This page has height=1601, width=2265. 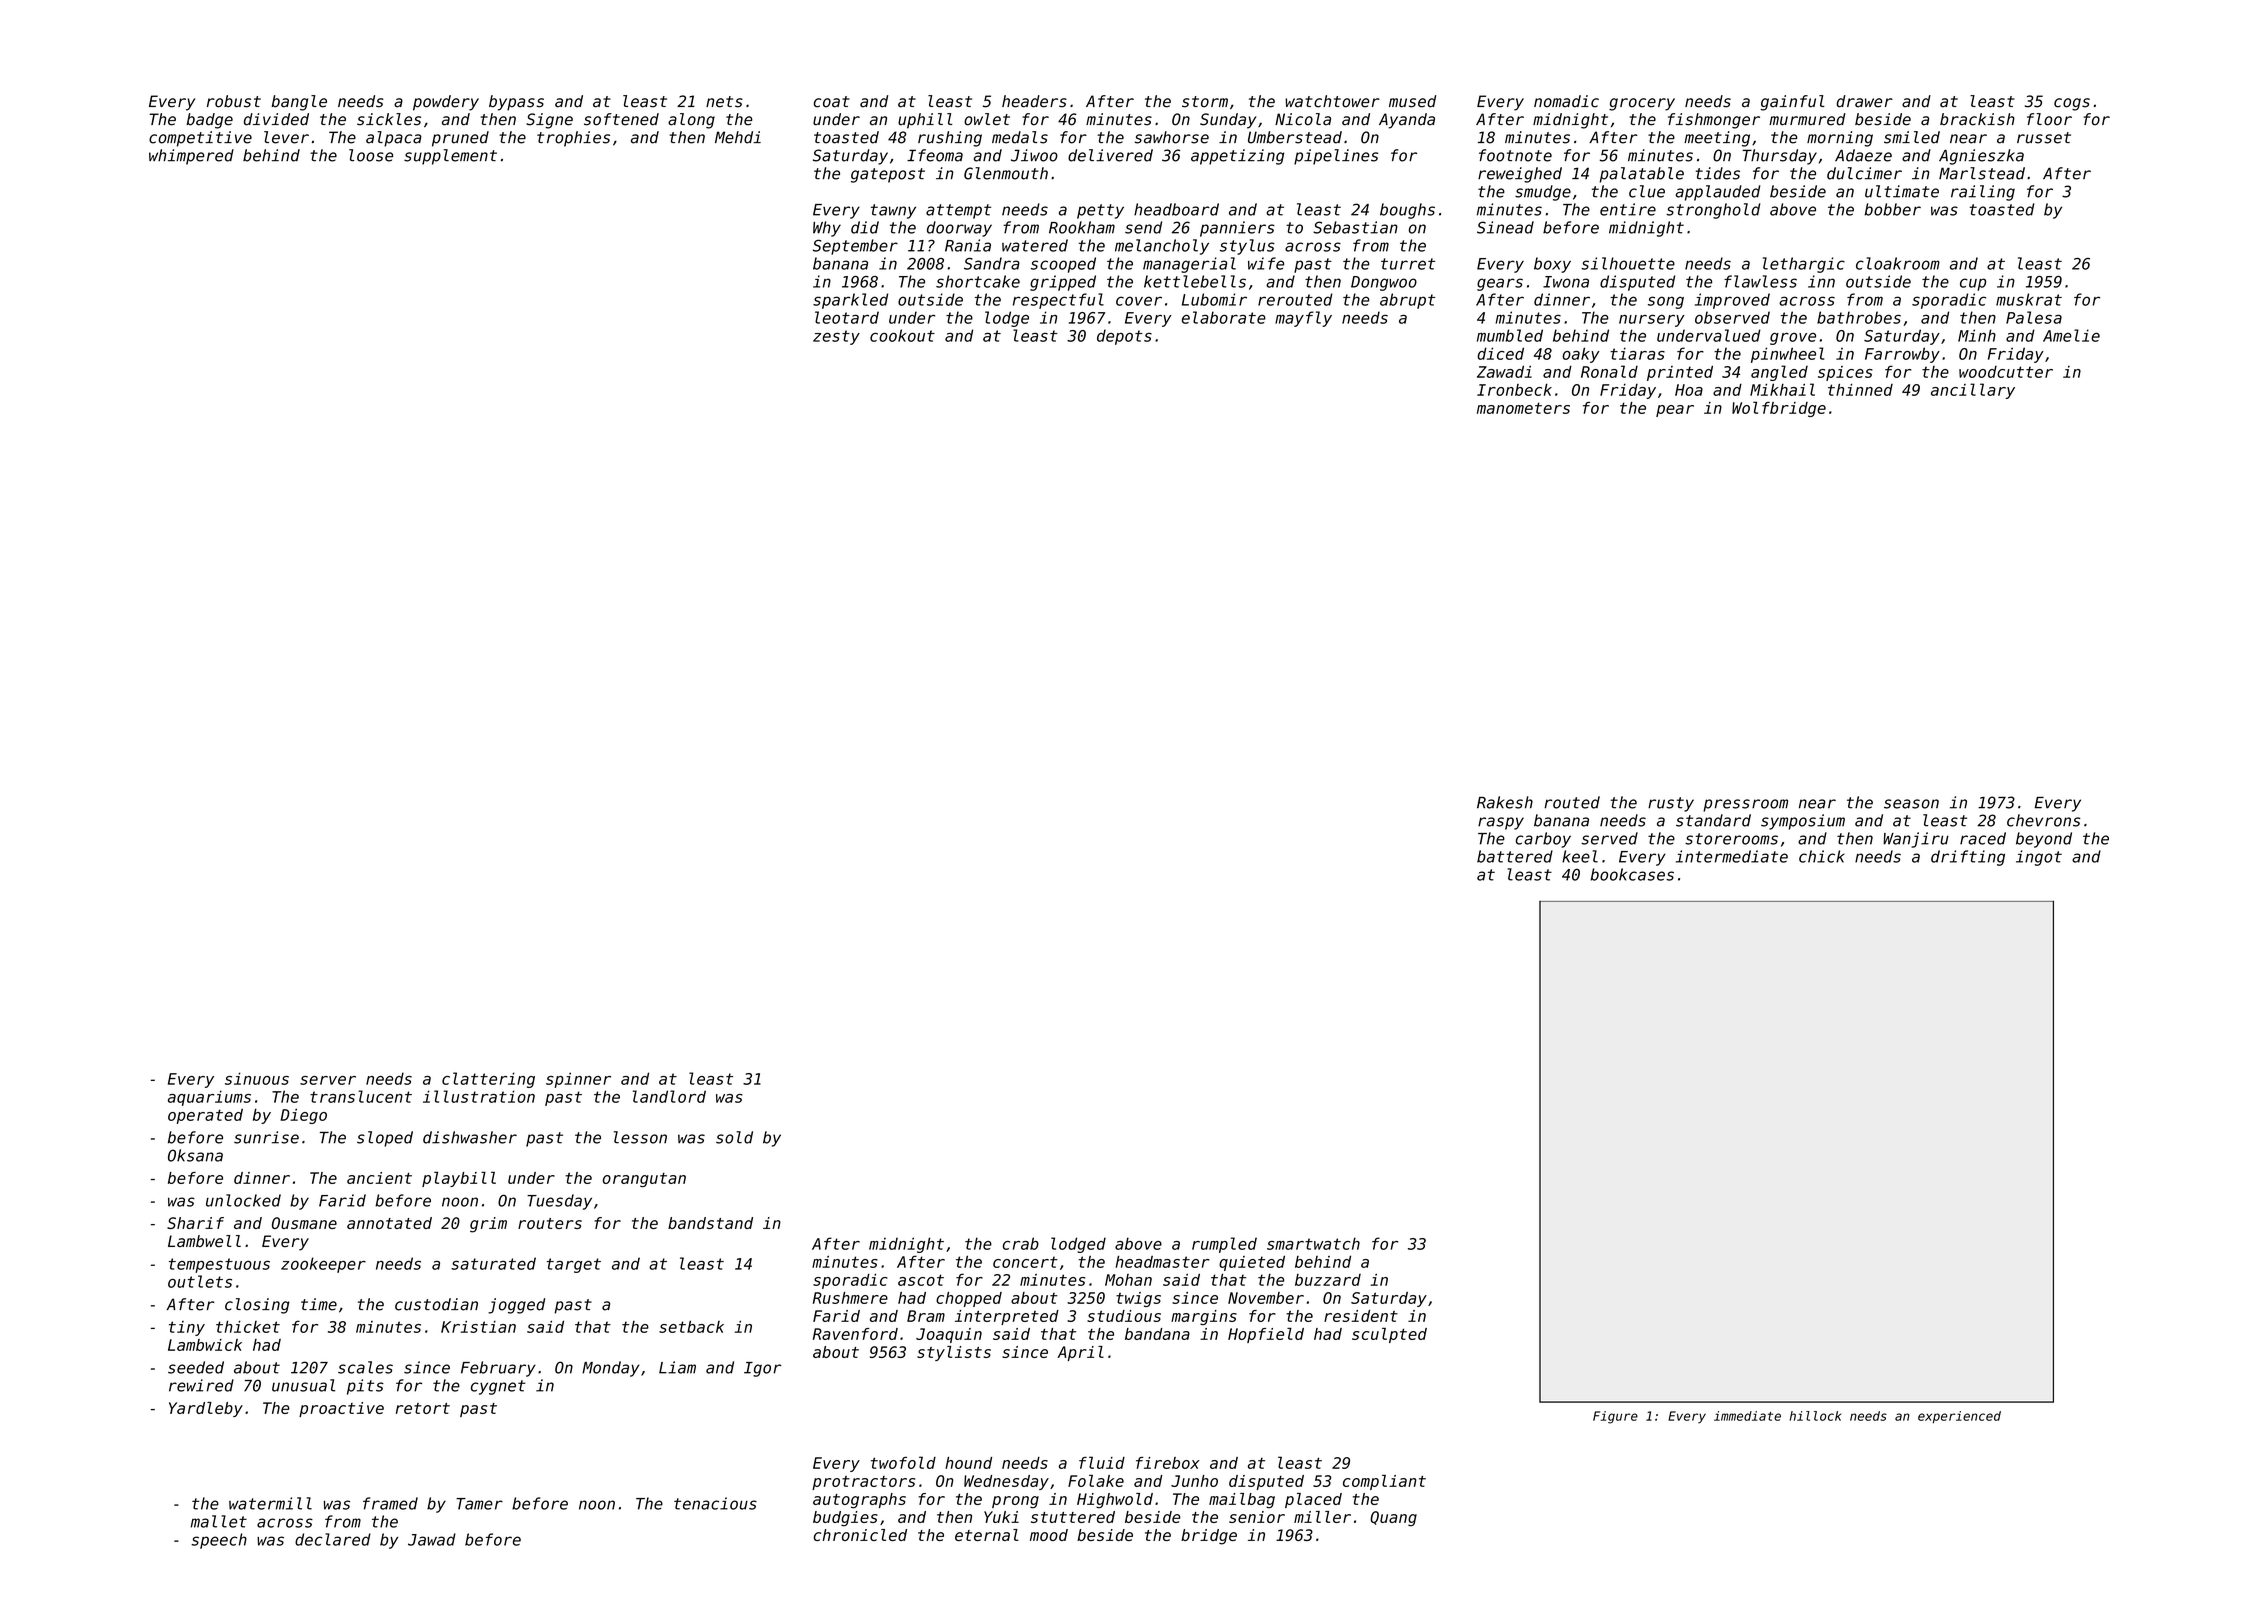 I want to click on cogs, so click(x=2072, y=104).
